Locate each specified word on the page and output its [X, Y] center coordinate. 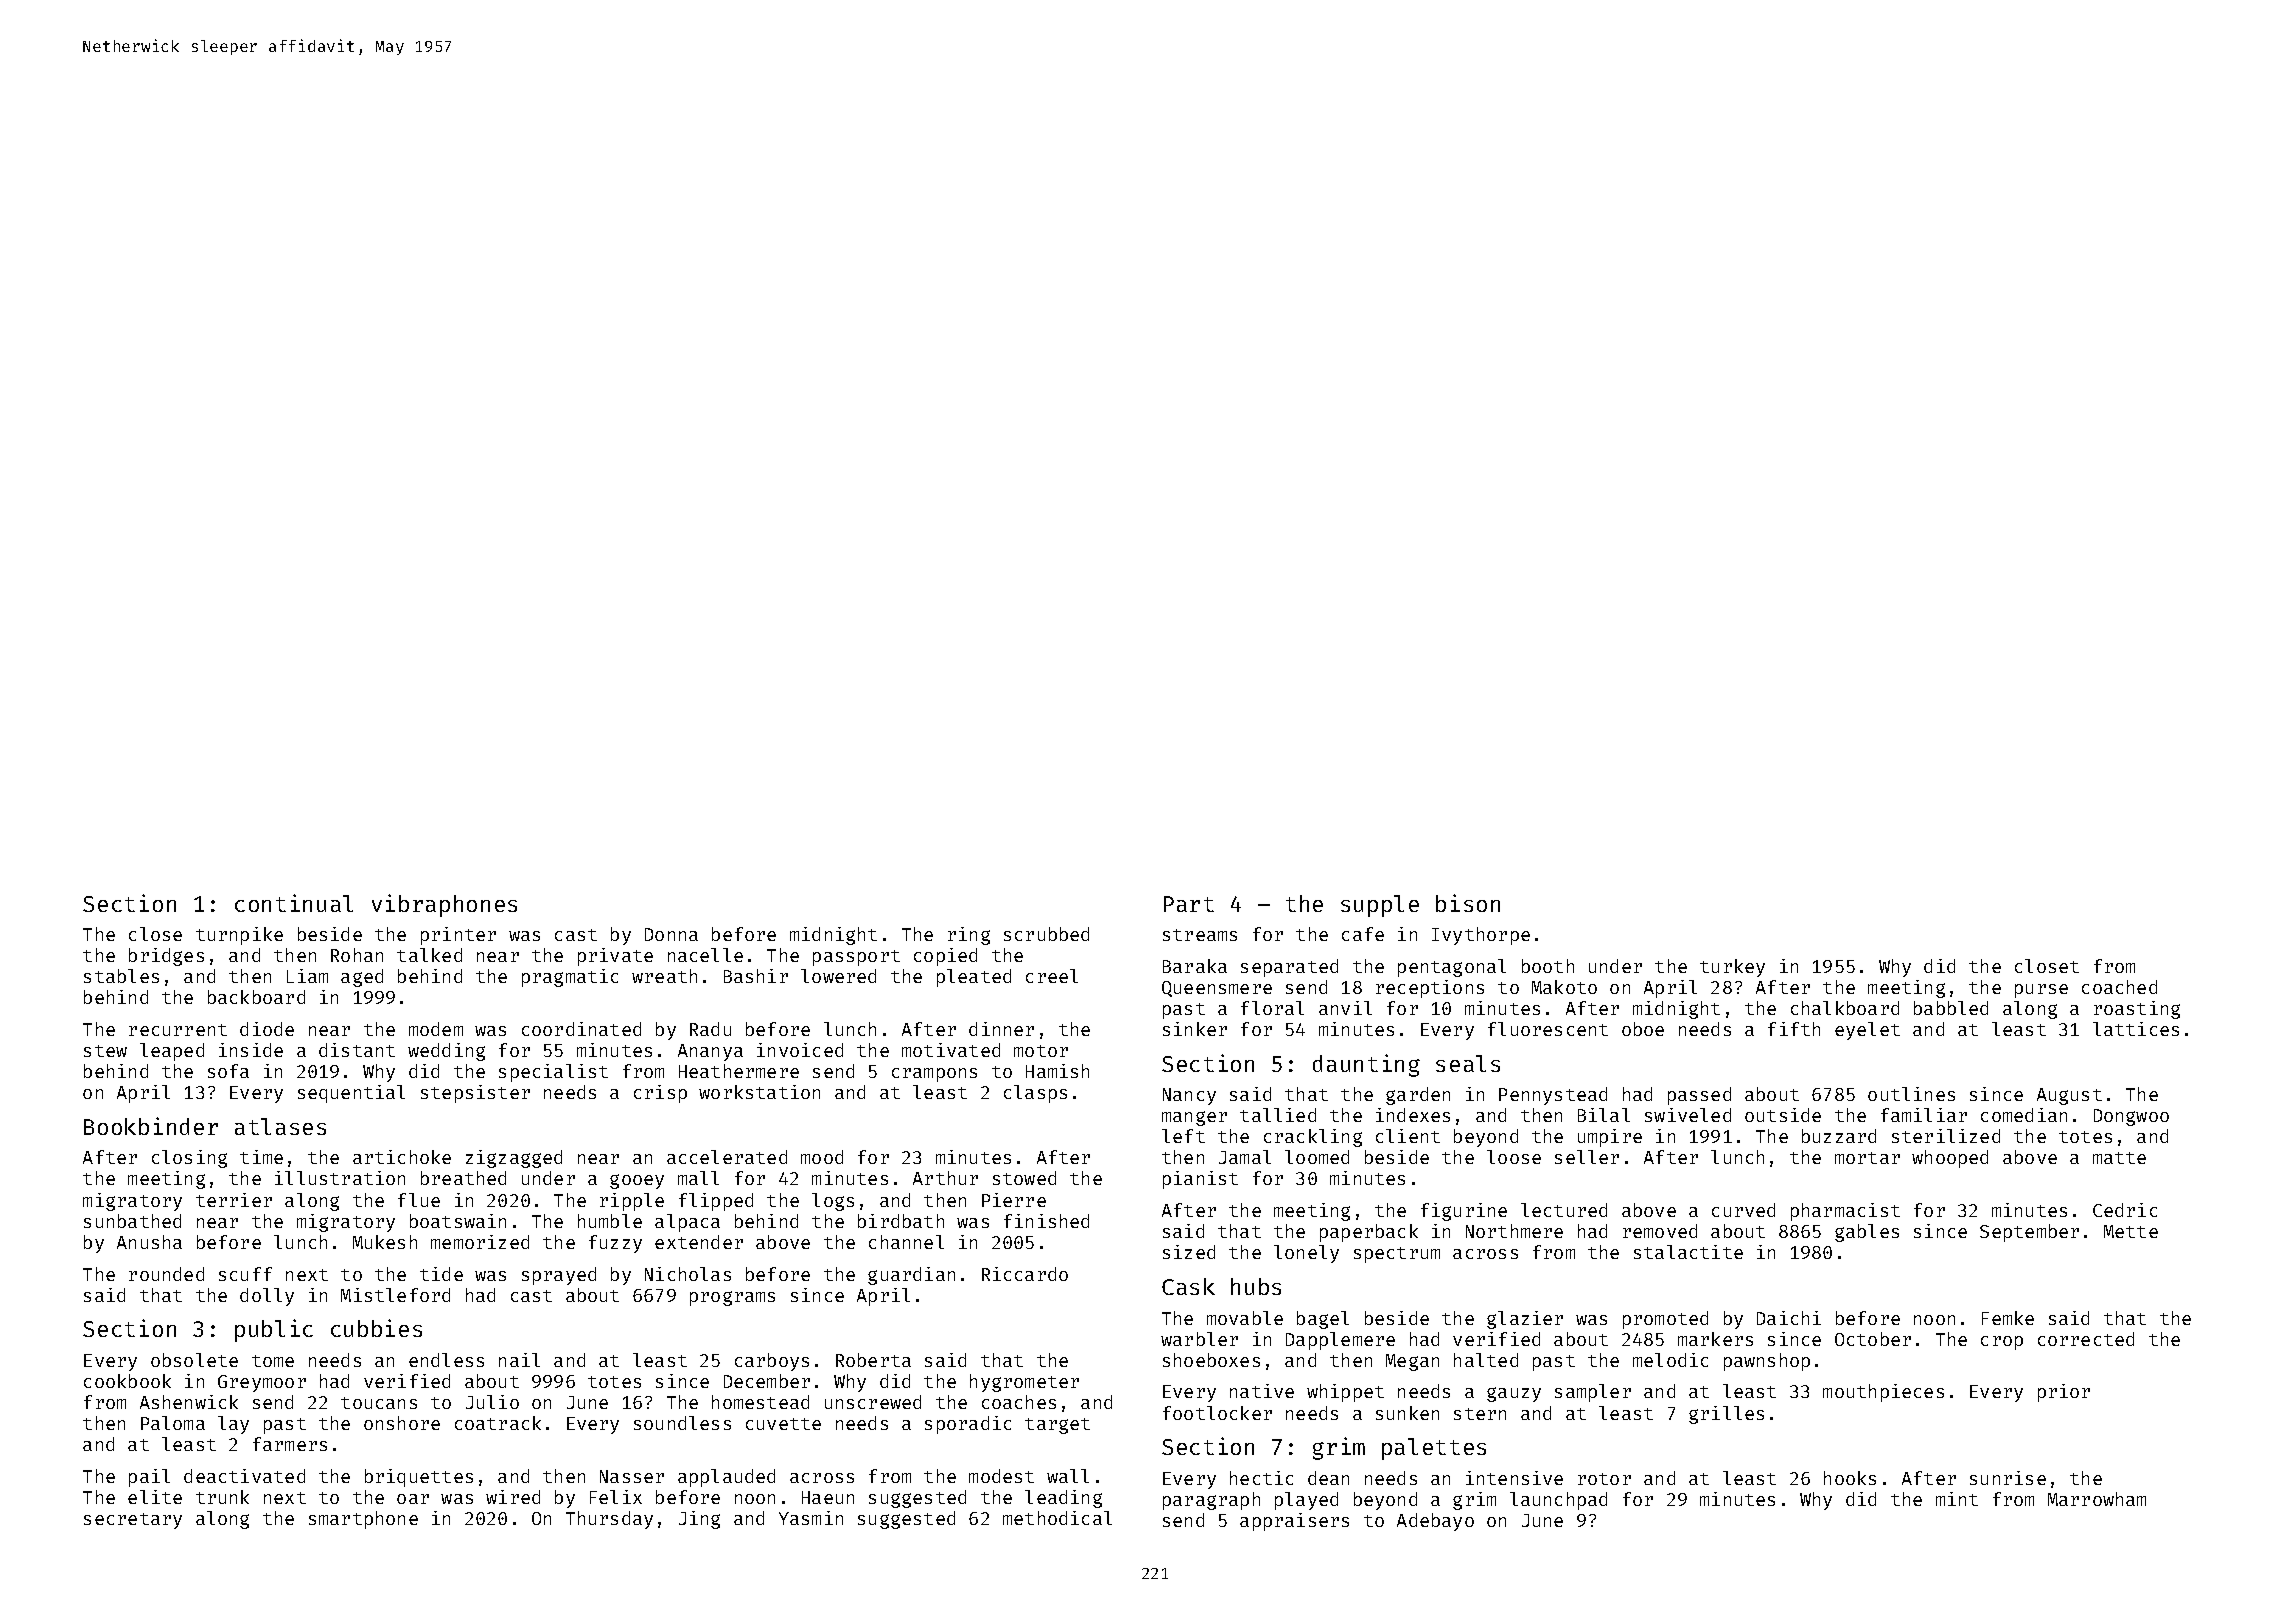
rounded [166, 1274]
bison [1468, 903]
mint [1957, 1499]
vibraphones [444, 905]
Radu [710, 1029]
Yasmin [811, 1518]
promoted [1665, 1320]
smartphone [363, 1520]
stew [105, 1051]
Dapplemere [1340, 1341]
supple [1380, 906]
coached [2119, 987]
